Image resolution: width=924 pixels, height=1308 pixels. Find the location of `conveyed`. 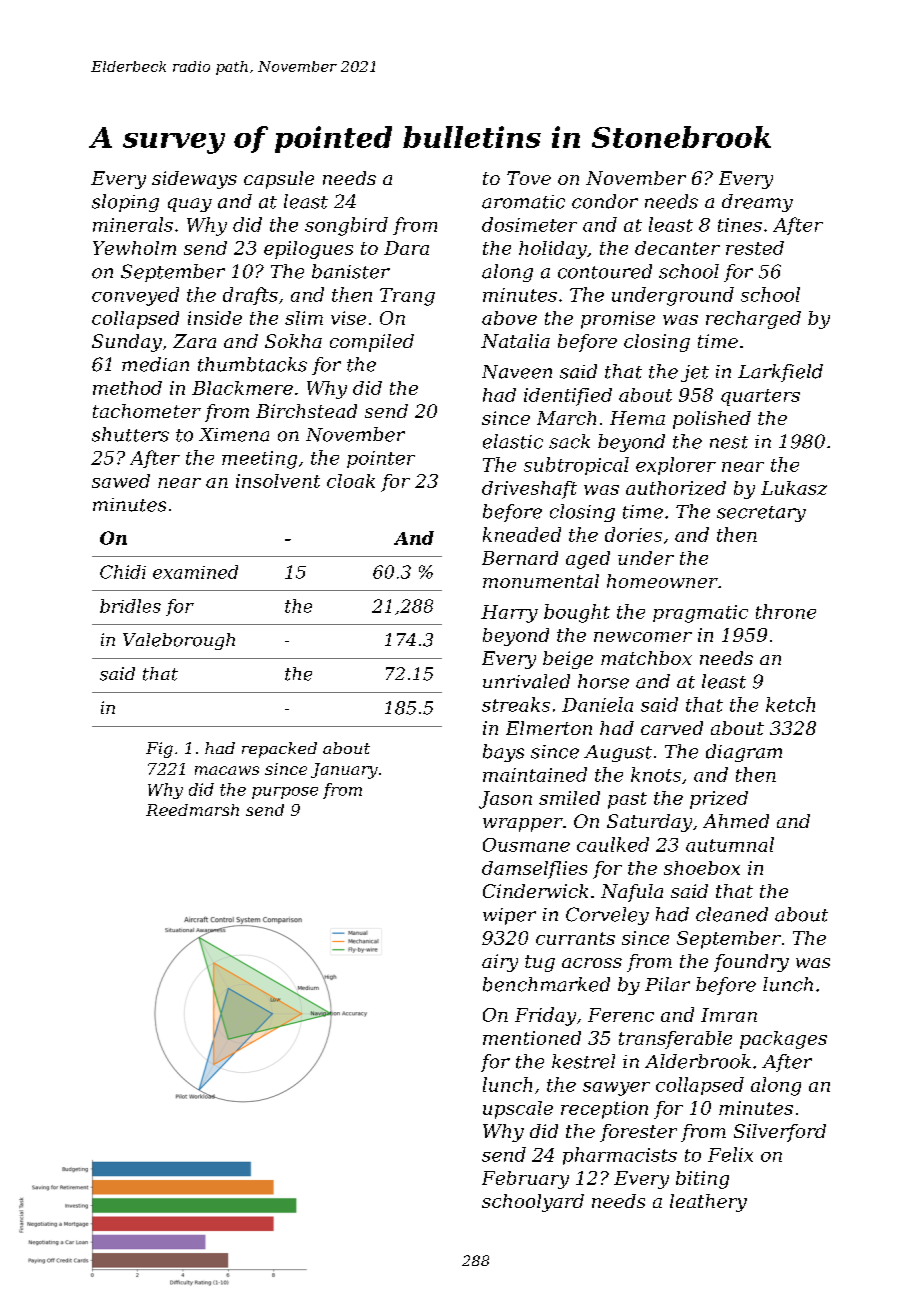

conveyed is located at coordinates (135, 296).
